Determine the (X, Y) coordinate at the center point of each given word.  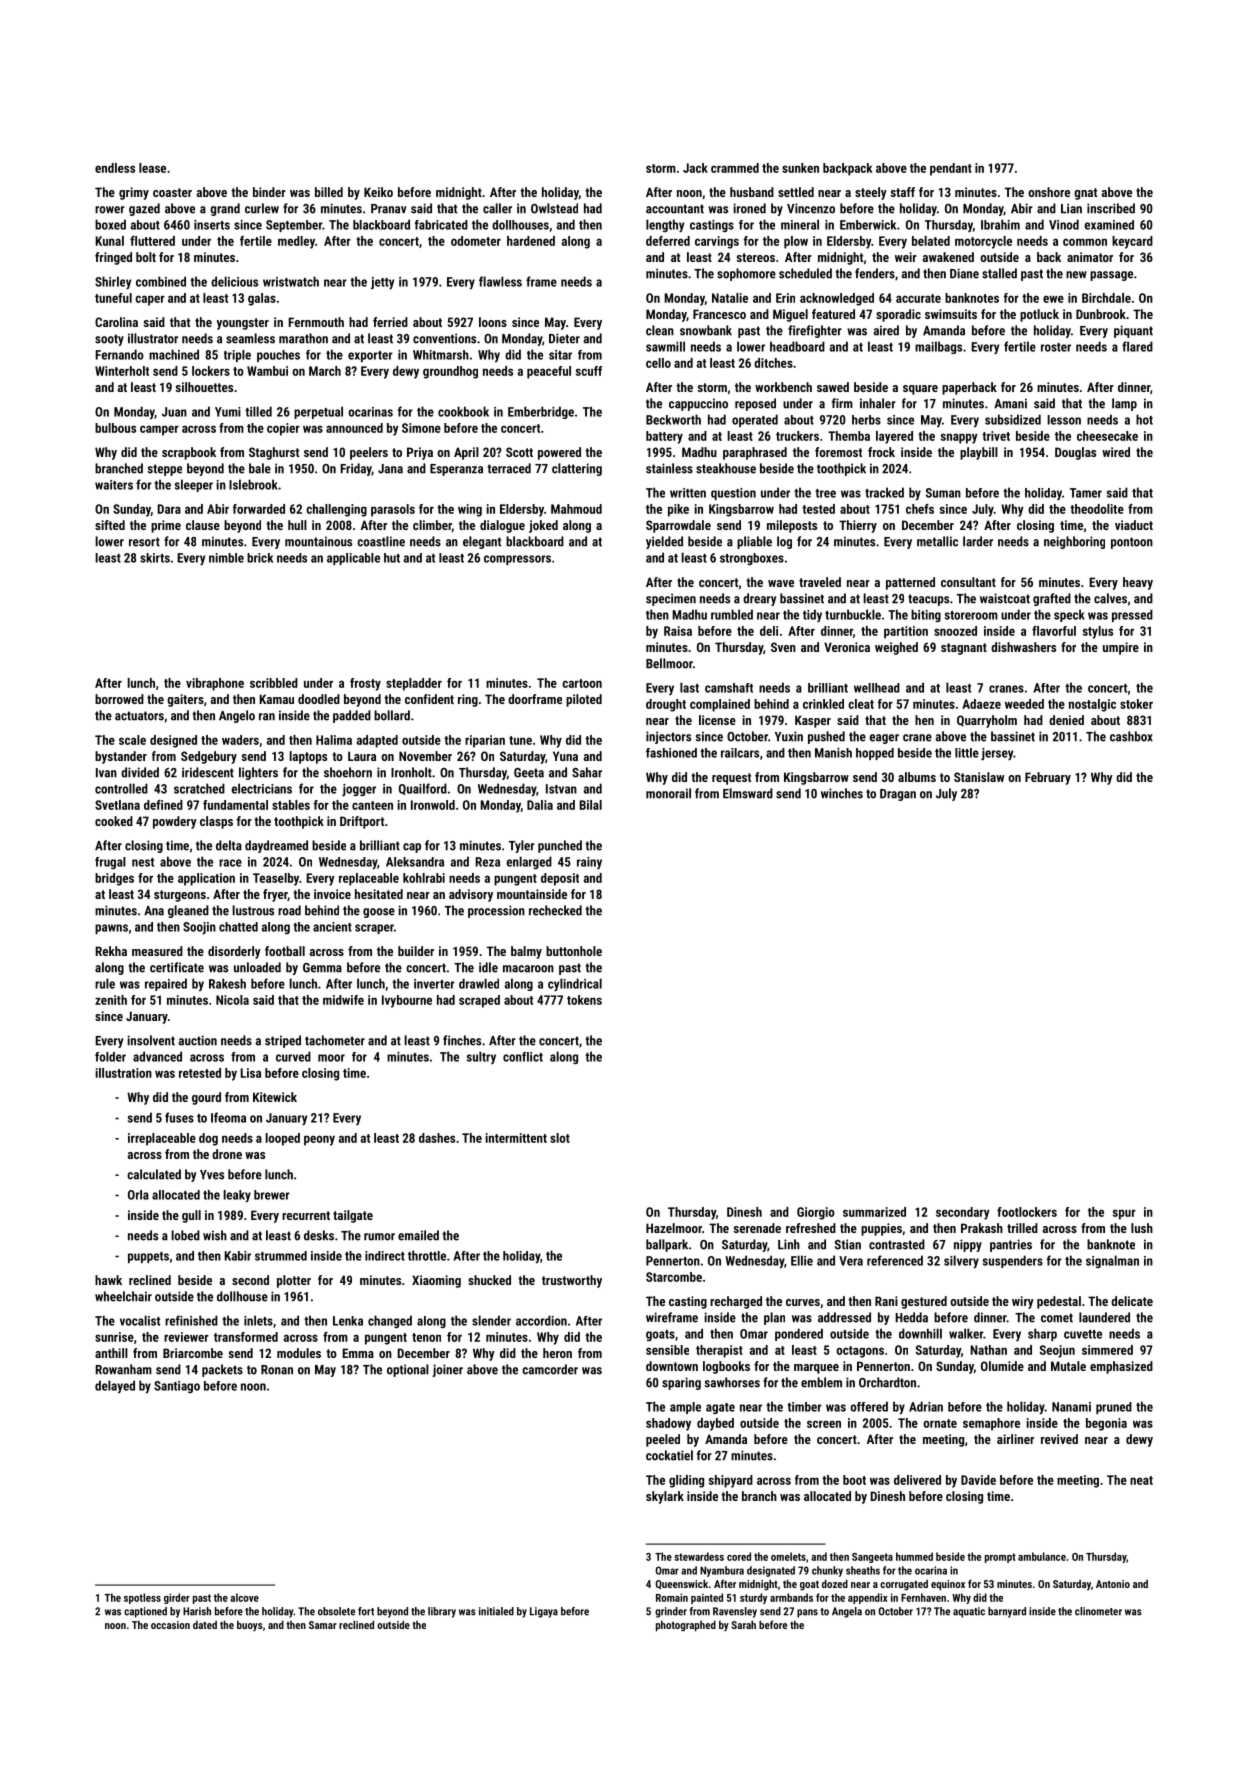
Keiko (378, 192)
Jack (695, 168)
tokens (584, 1000)
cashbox (1131, 736)
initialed (496, 1611)
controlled (121, 788)
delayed (115, 1387)
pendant (951, 169)
